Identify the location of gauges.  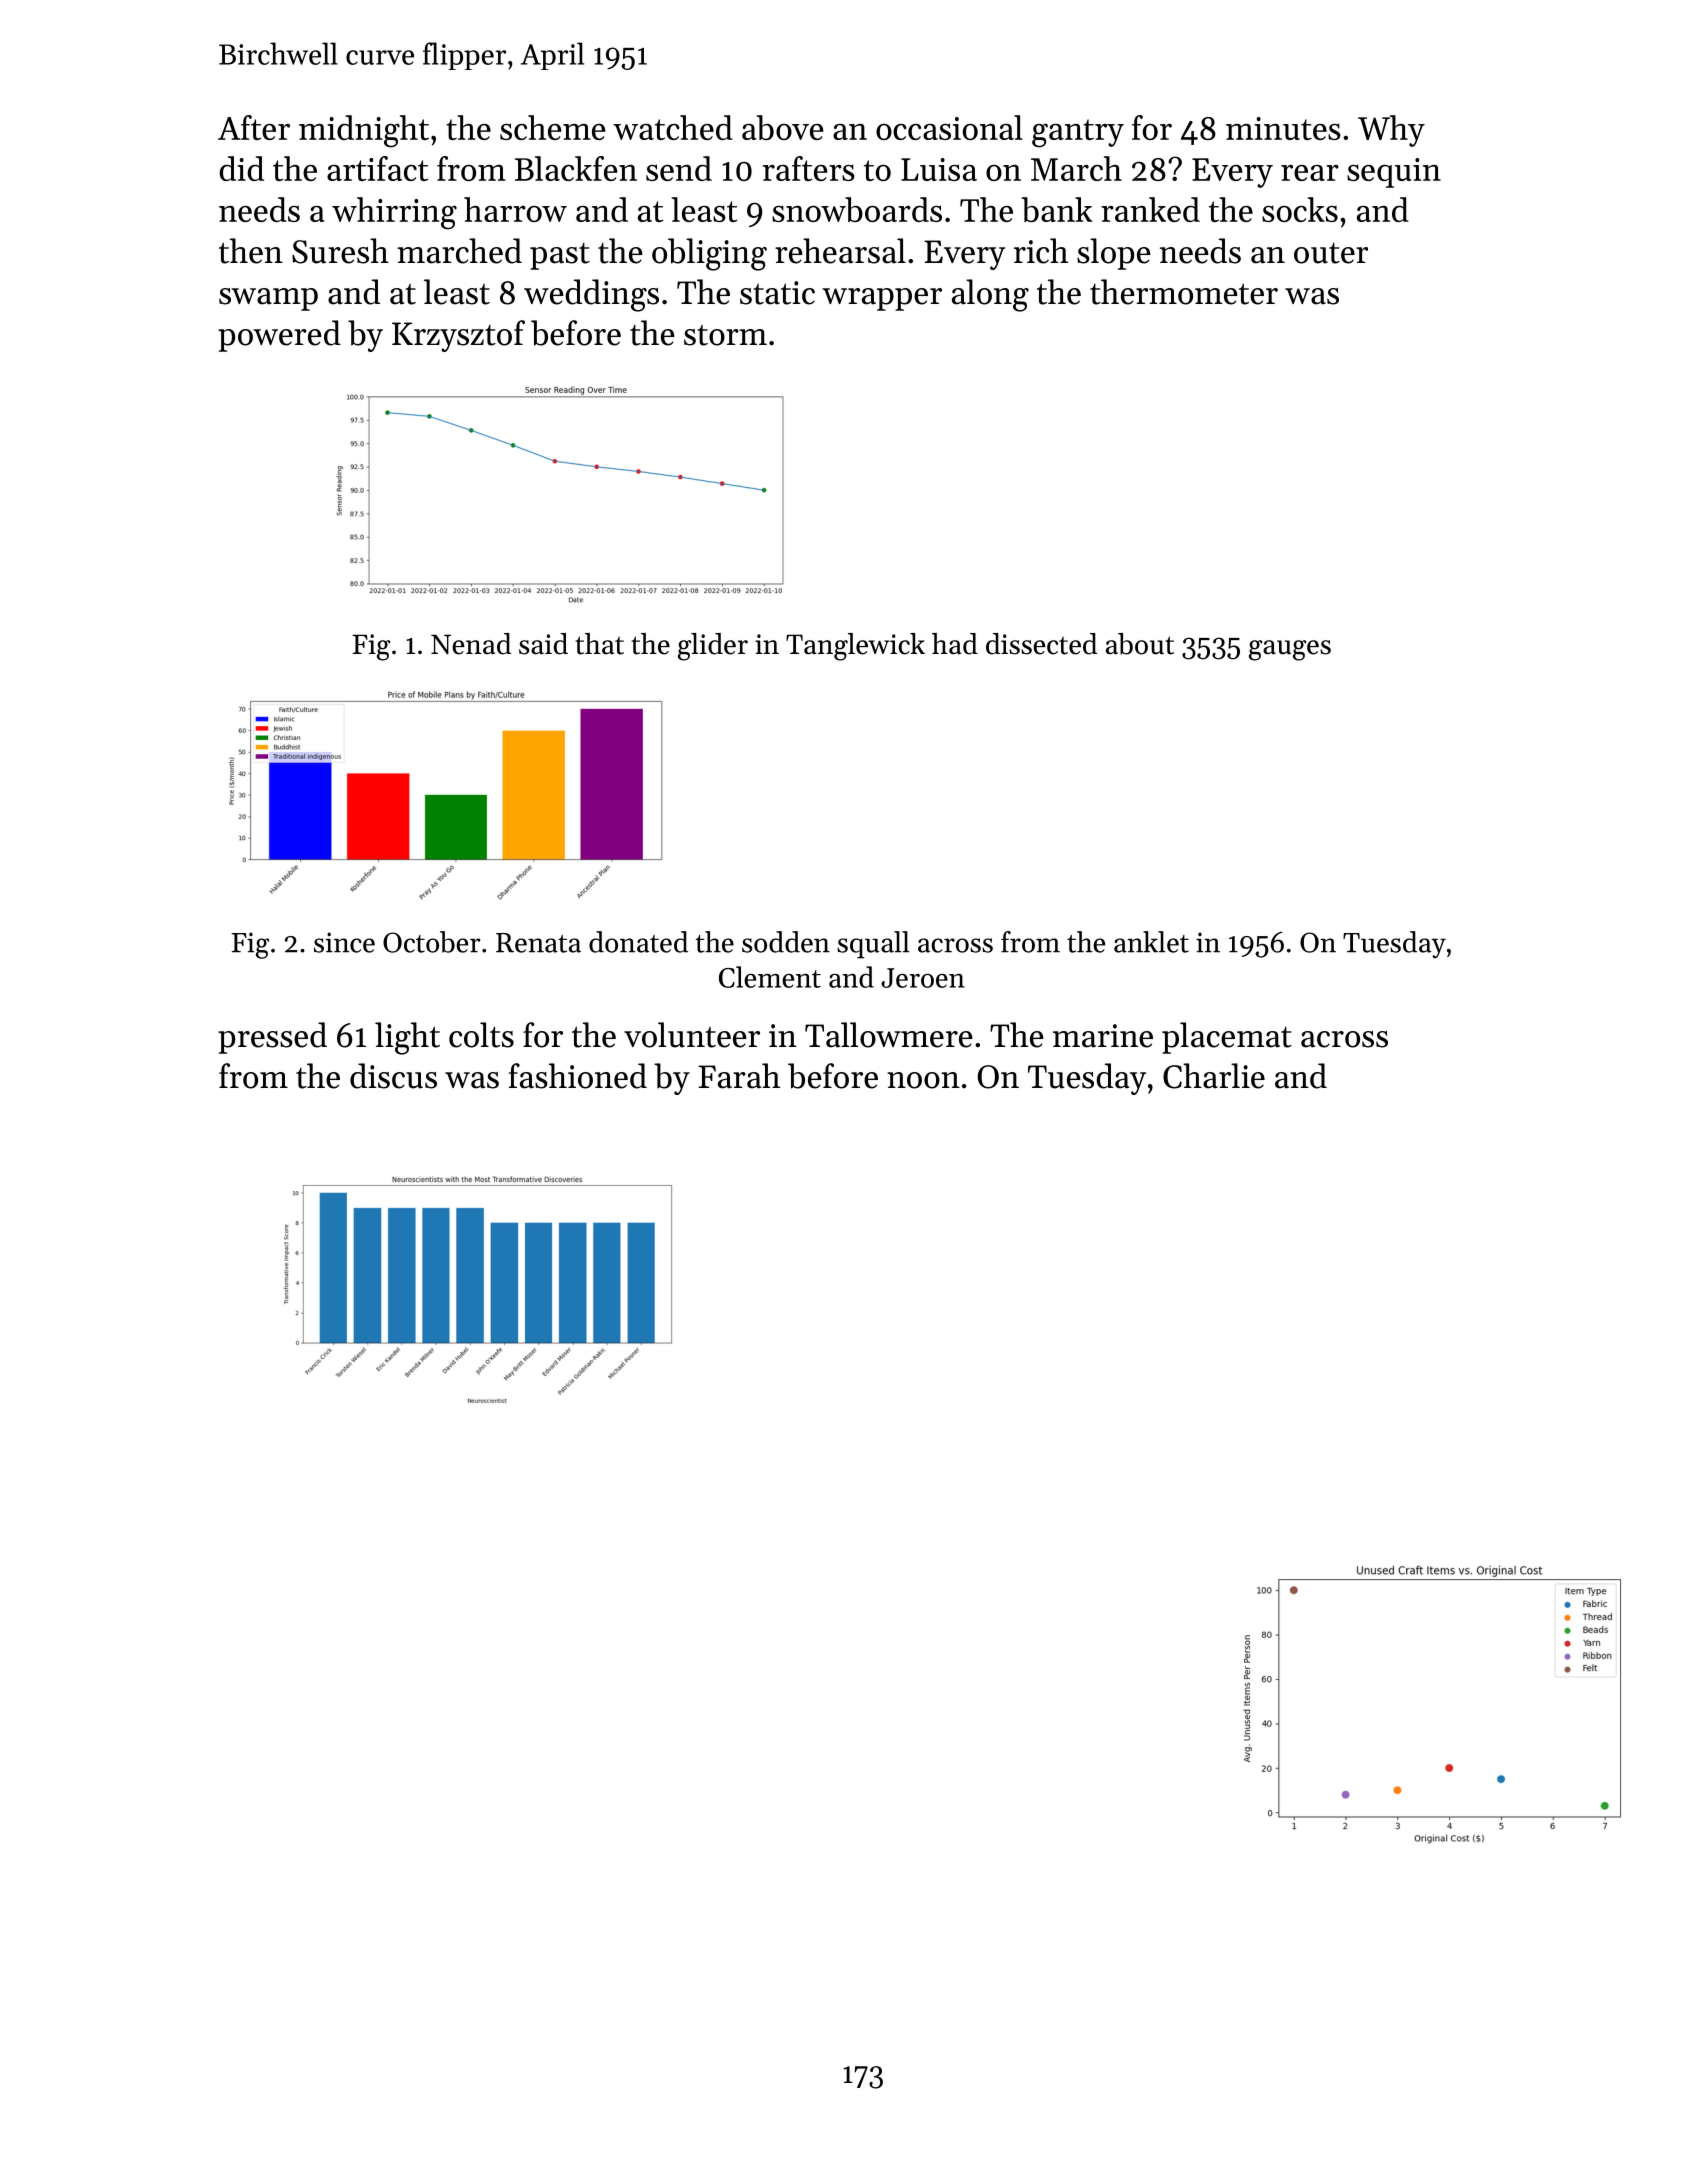
(1290, 650).
